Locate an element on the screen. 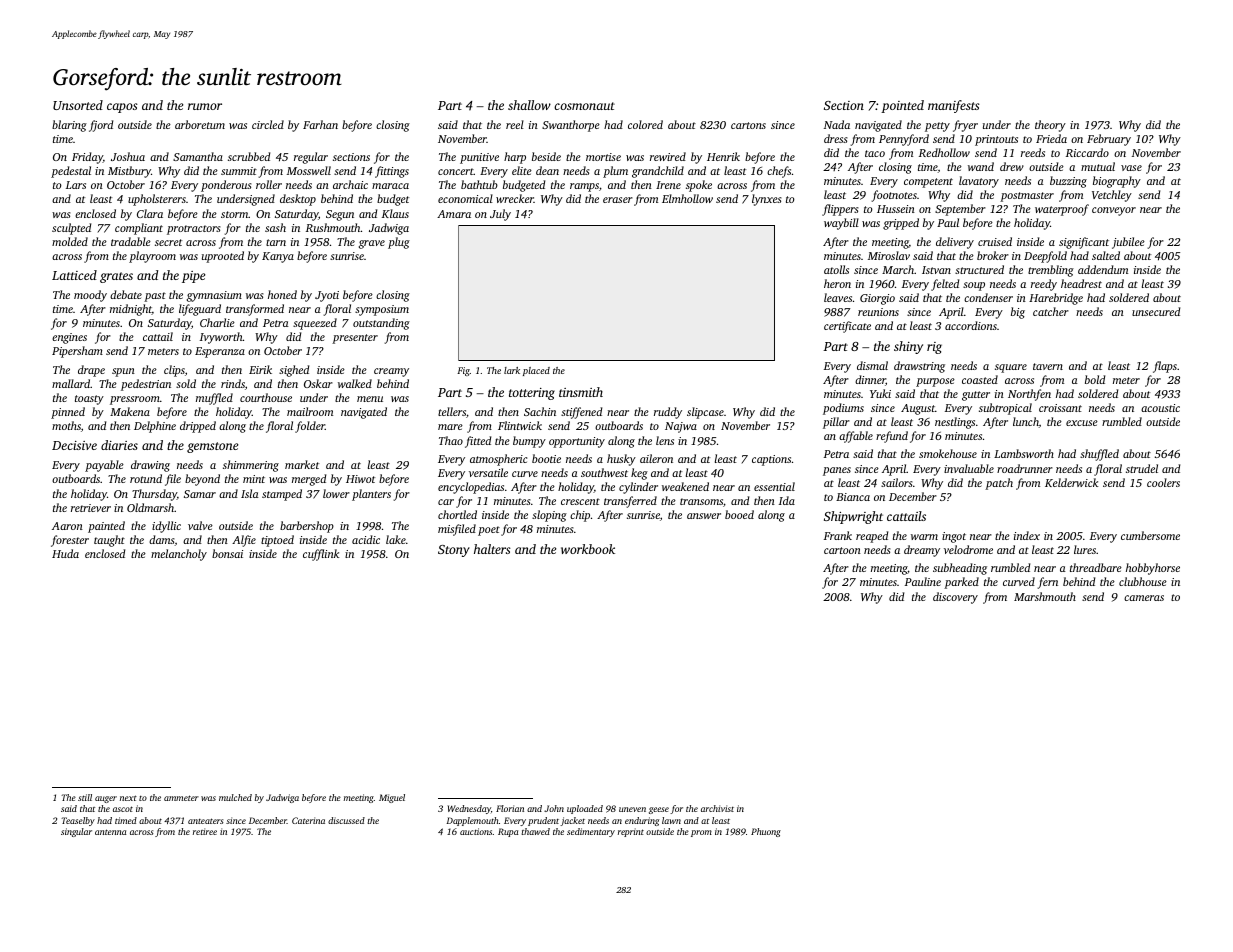  Esperanza is located at coordinates (220, 352).
